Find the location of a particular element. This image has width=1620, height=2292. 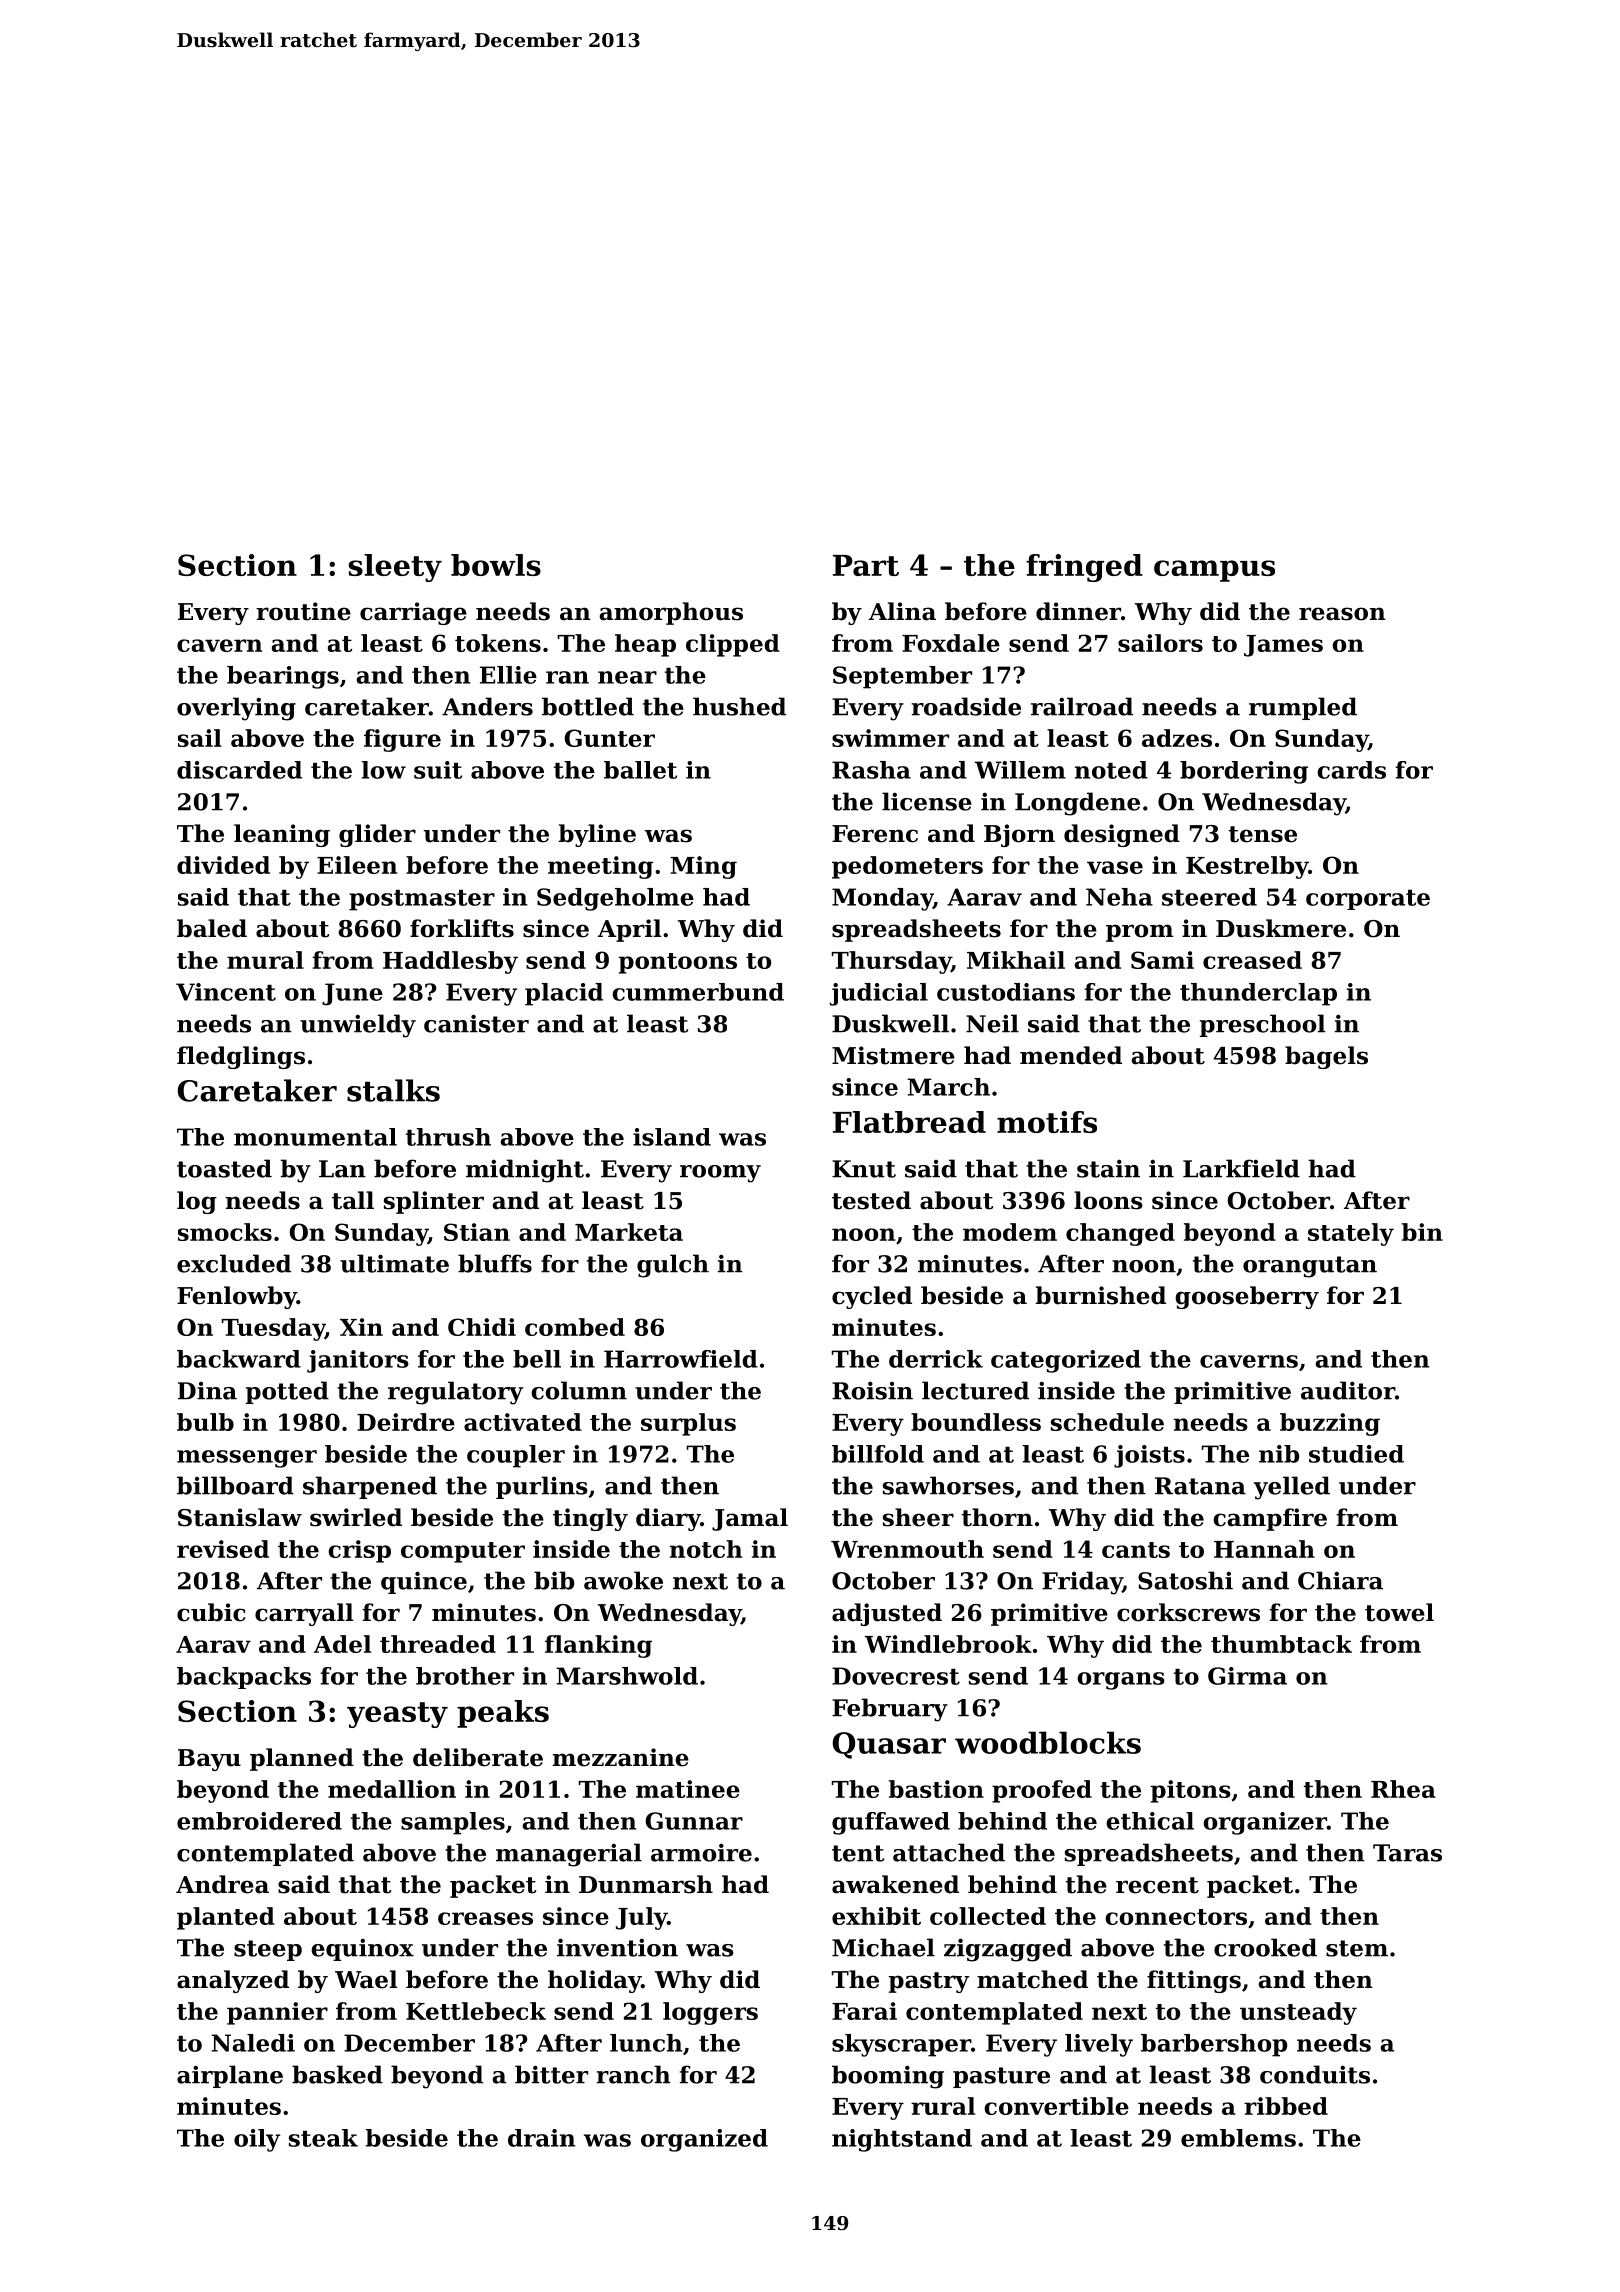

overlying is located at coordinates (236, 709).
